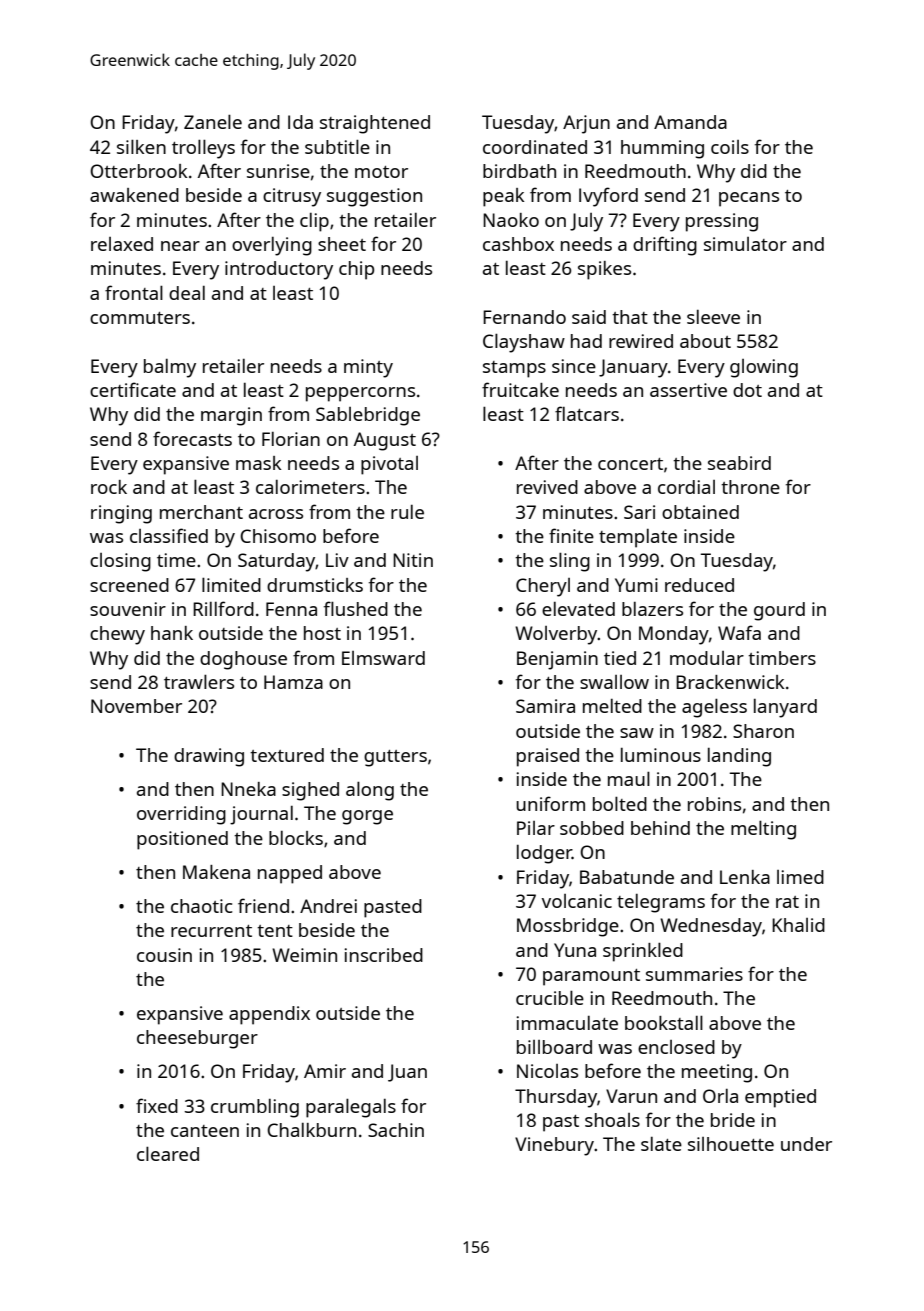 The height and width of the document is (1311, 924). What do you see at coordinates (548, 757) in the document?
I see `praised` at bounding box center [548, 757].
